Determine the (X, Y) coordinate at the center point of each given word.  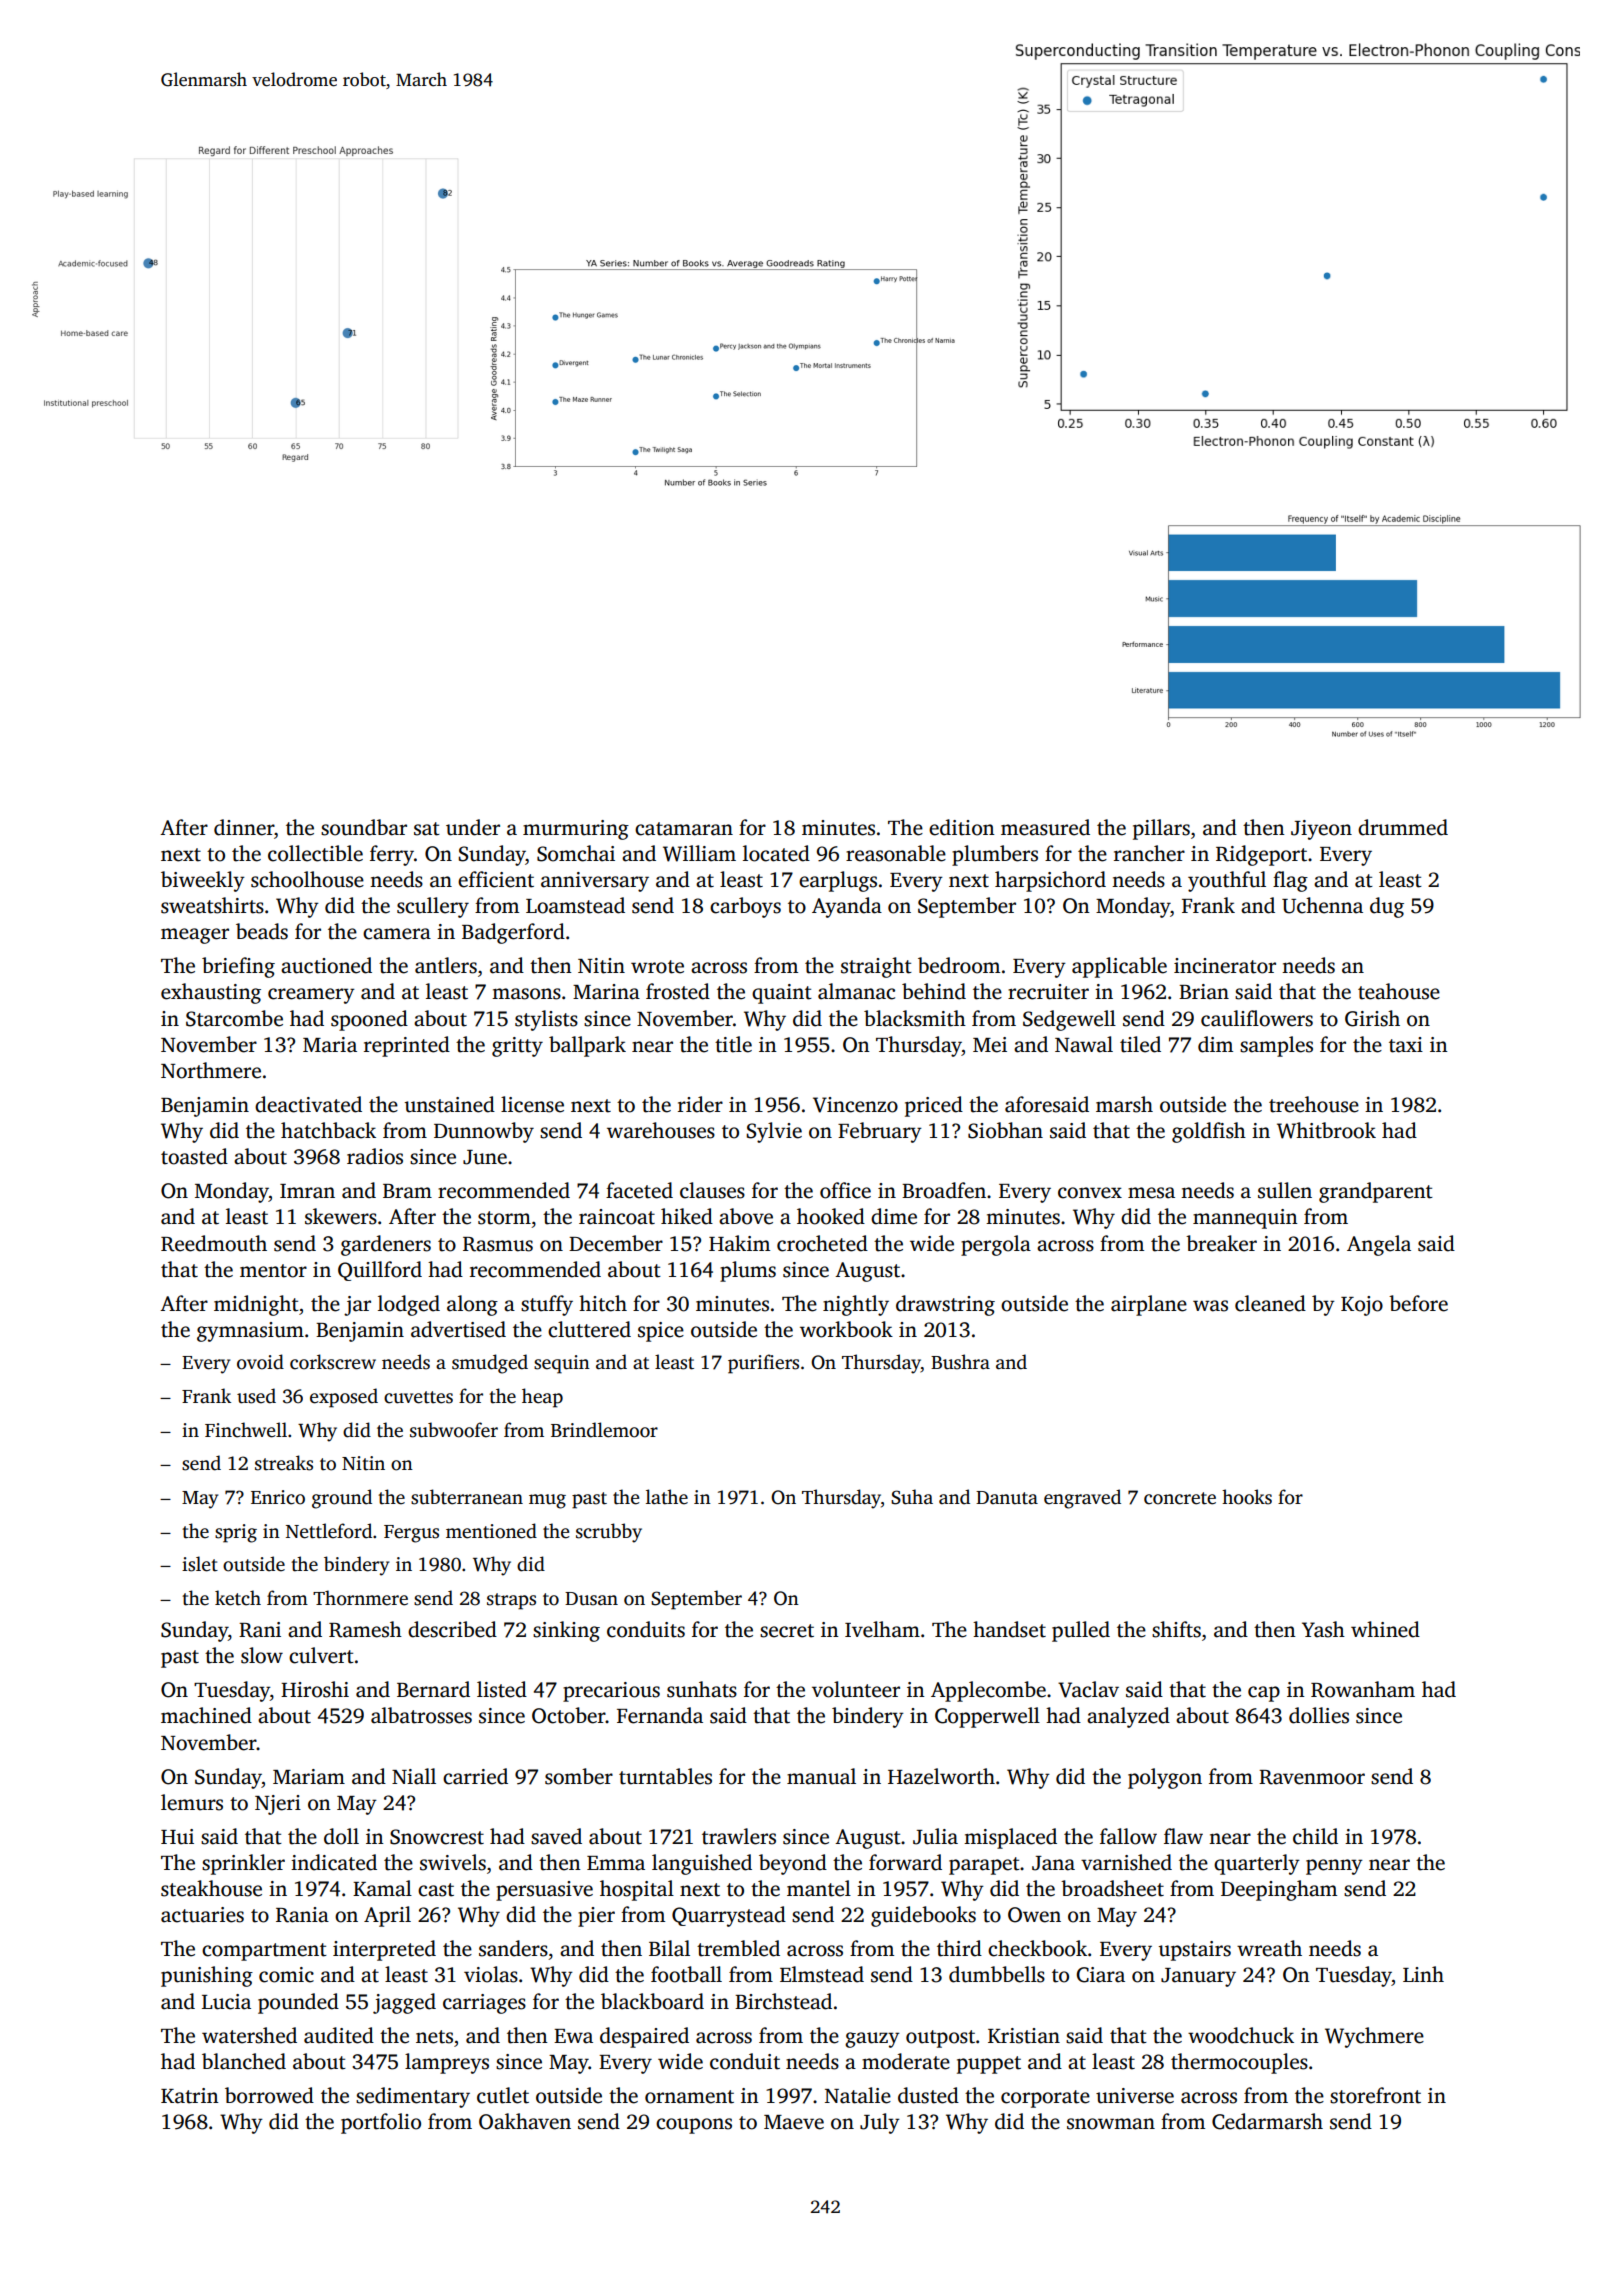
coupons (694, 2126)
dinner (244, 827)
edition (962, 827)
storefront (1375, 2095)
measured (1045, 827)
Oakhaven (525, 2121)
